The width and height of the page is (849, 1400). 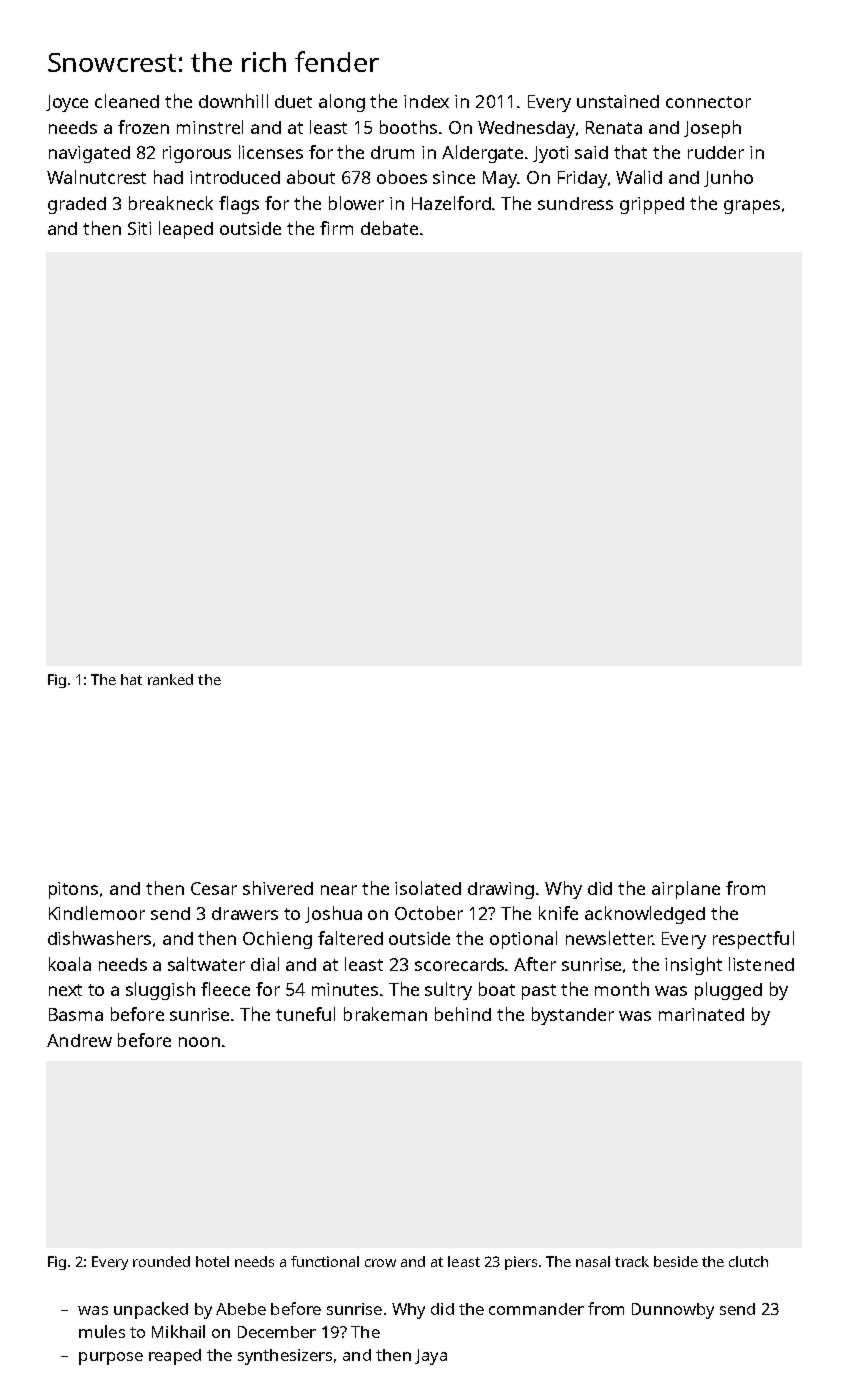 What do you see at coordinates (463, 1014) in the page?
I see `behind` at bounding box center [463, 1014].
